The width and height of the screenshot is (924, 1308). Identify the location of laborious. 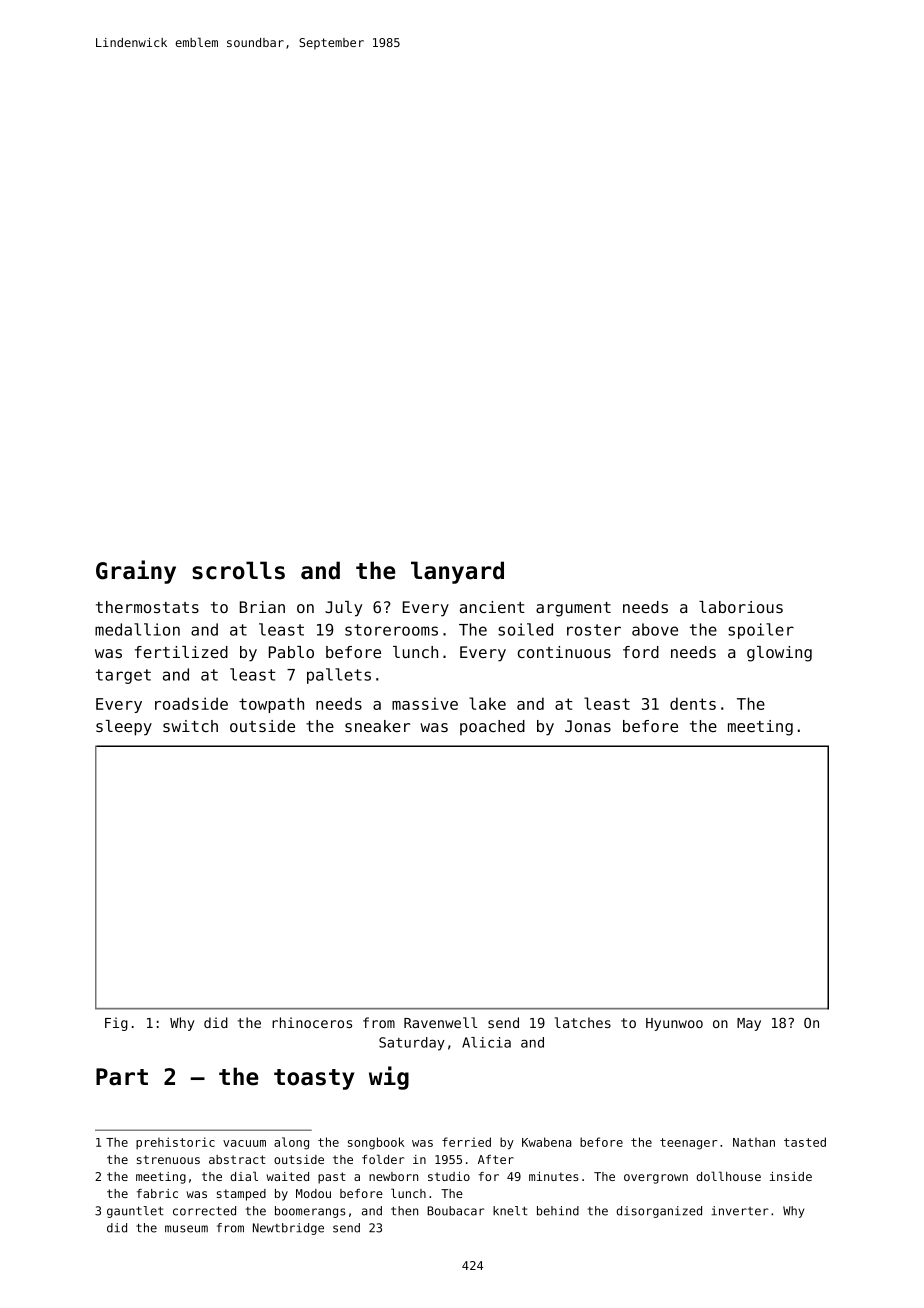
(741, 607).
